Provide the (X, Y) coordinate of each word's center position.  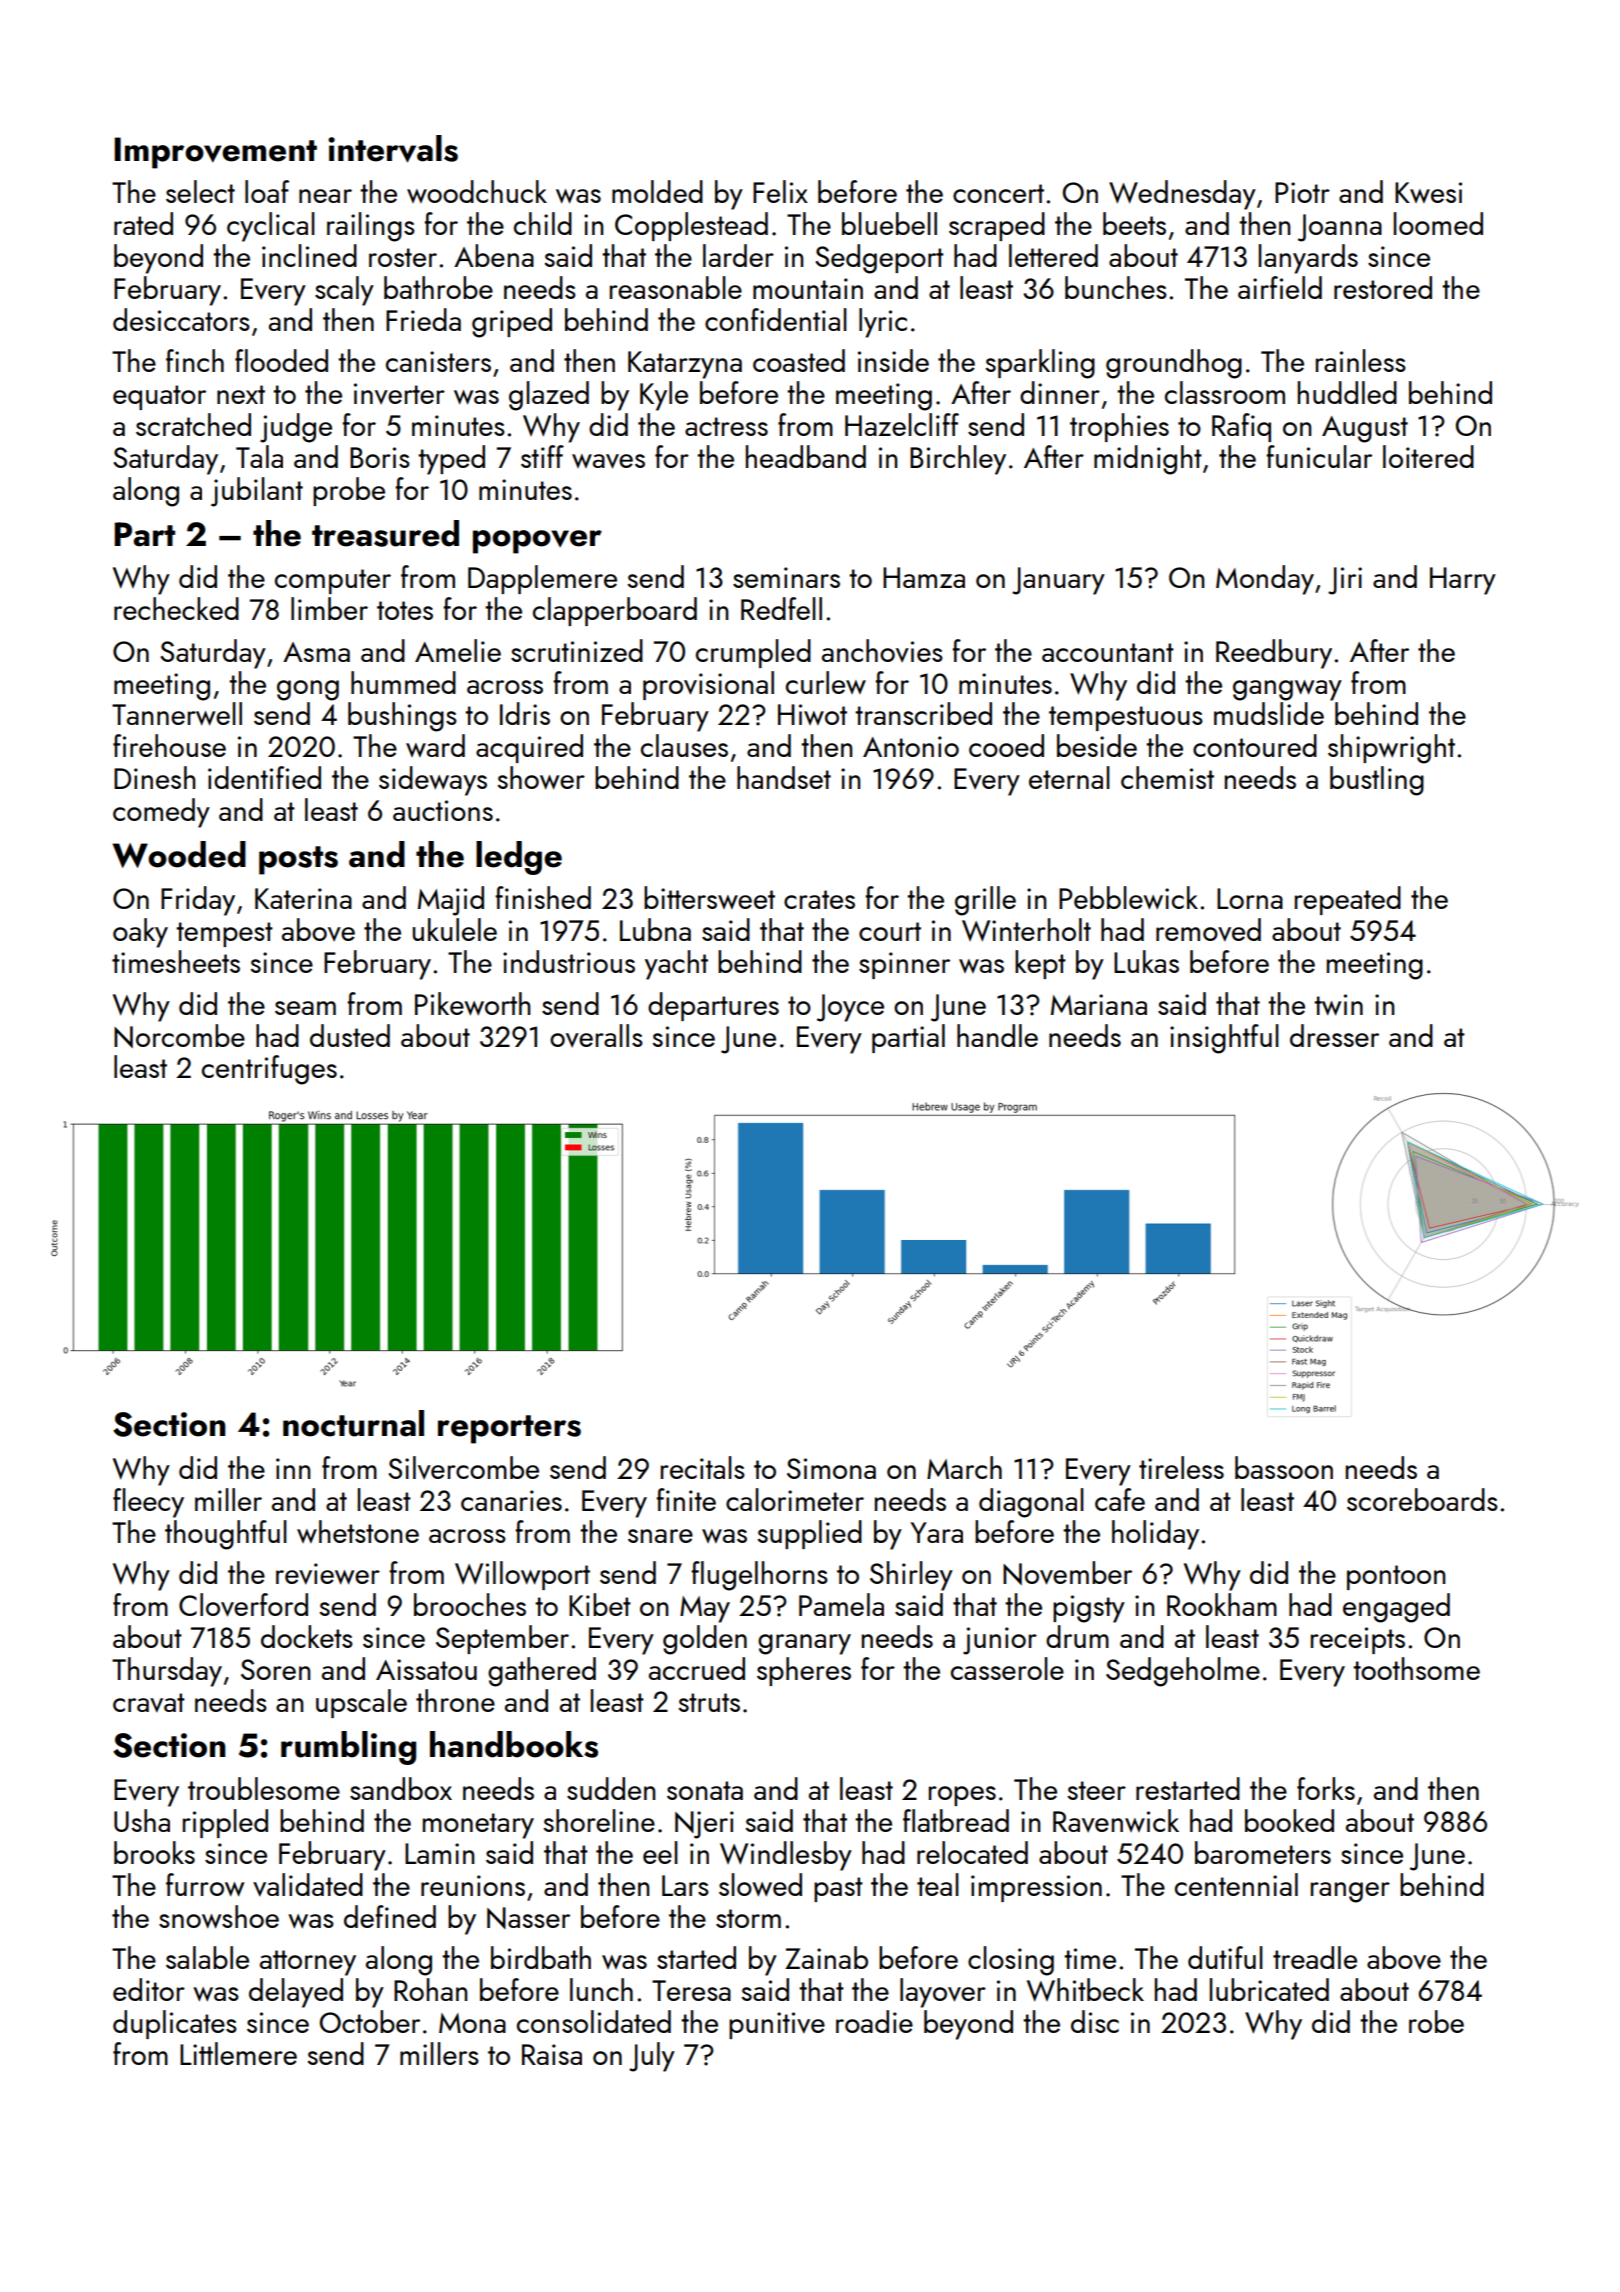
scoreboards (1422, 1499)
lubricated (1269, 1989)
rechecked (176, 608)
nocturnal (353, 1423)
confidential (776, 319)
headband (806, 456)
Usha (142, 1820)
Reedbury (1274, 654)
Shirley (911, 1576)
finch (195, 360)
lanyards (1308, 259)
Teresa (691, 1990)
